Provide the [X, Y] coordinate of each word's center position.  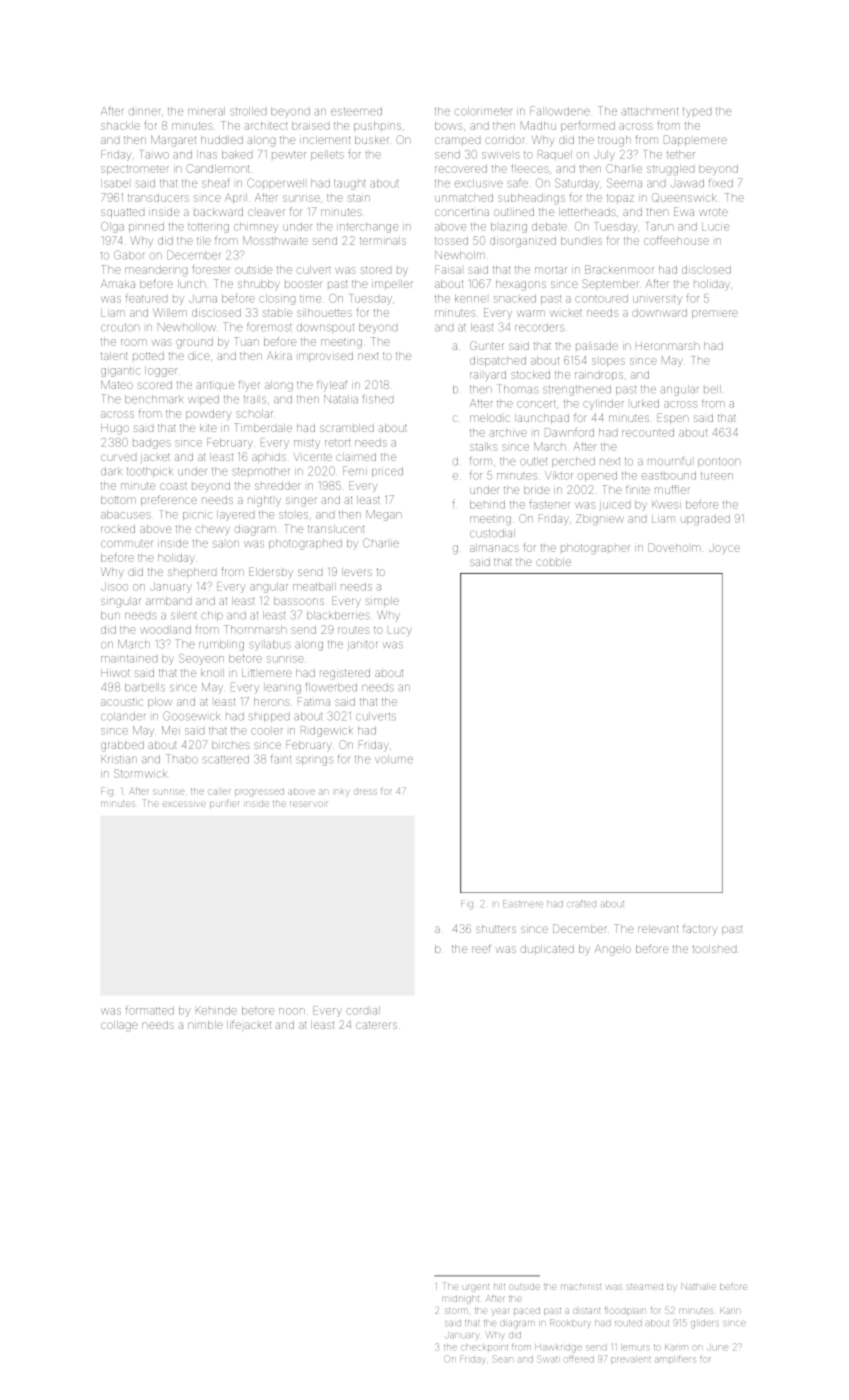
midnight [460, 1300]
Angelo [613, 950]
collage [119, 1026]
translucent [336, 529]
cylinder [603, 404]
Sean [502, 1358]
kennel [470, 298]
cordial [363, 1010]
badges [152, 443]
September [610, 284]
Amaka [118, 284]
